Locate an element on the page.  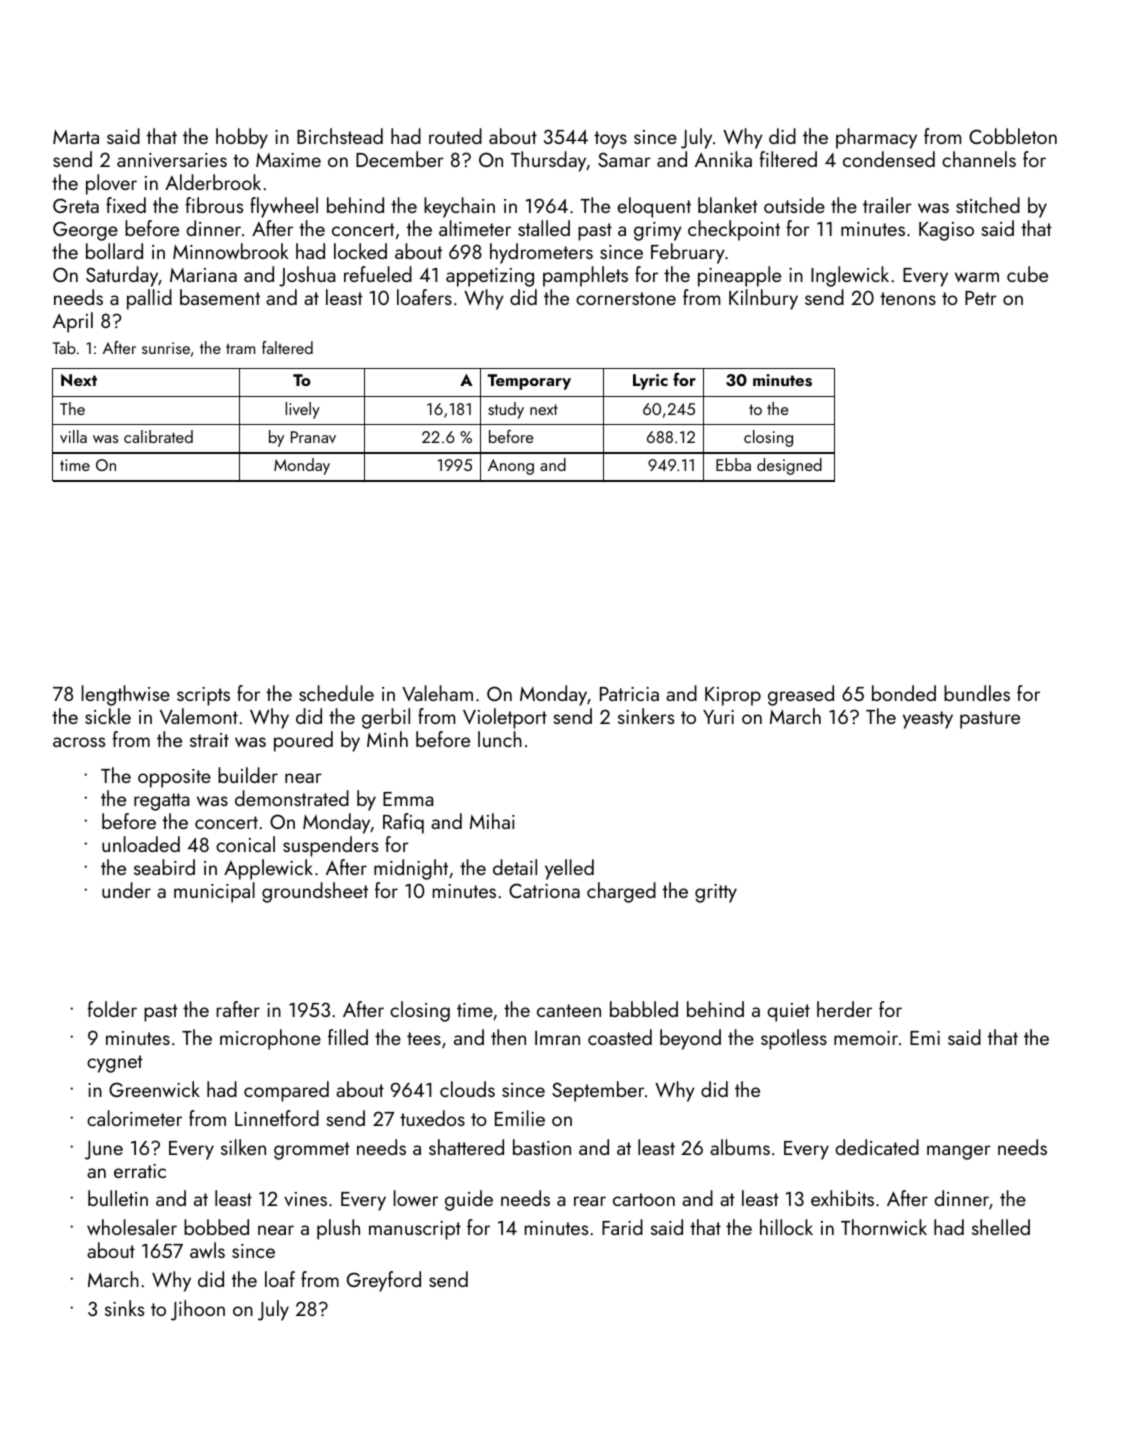
demonstrated is located at coordinates (292, 798).
